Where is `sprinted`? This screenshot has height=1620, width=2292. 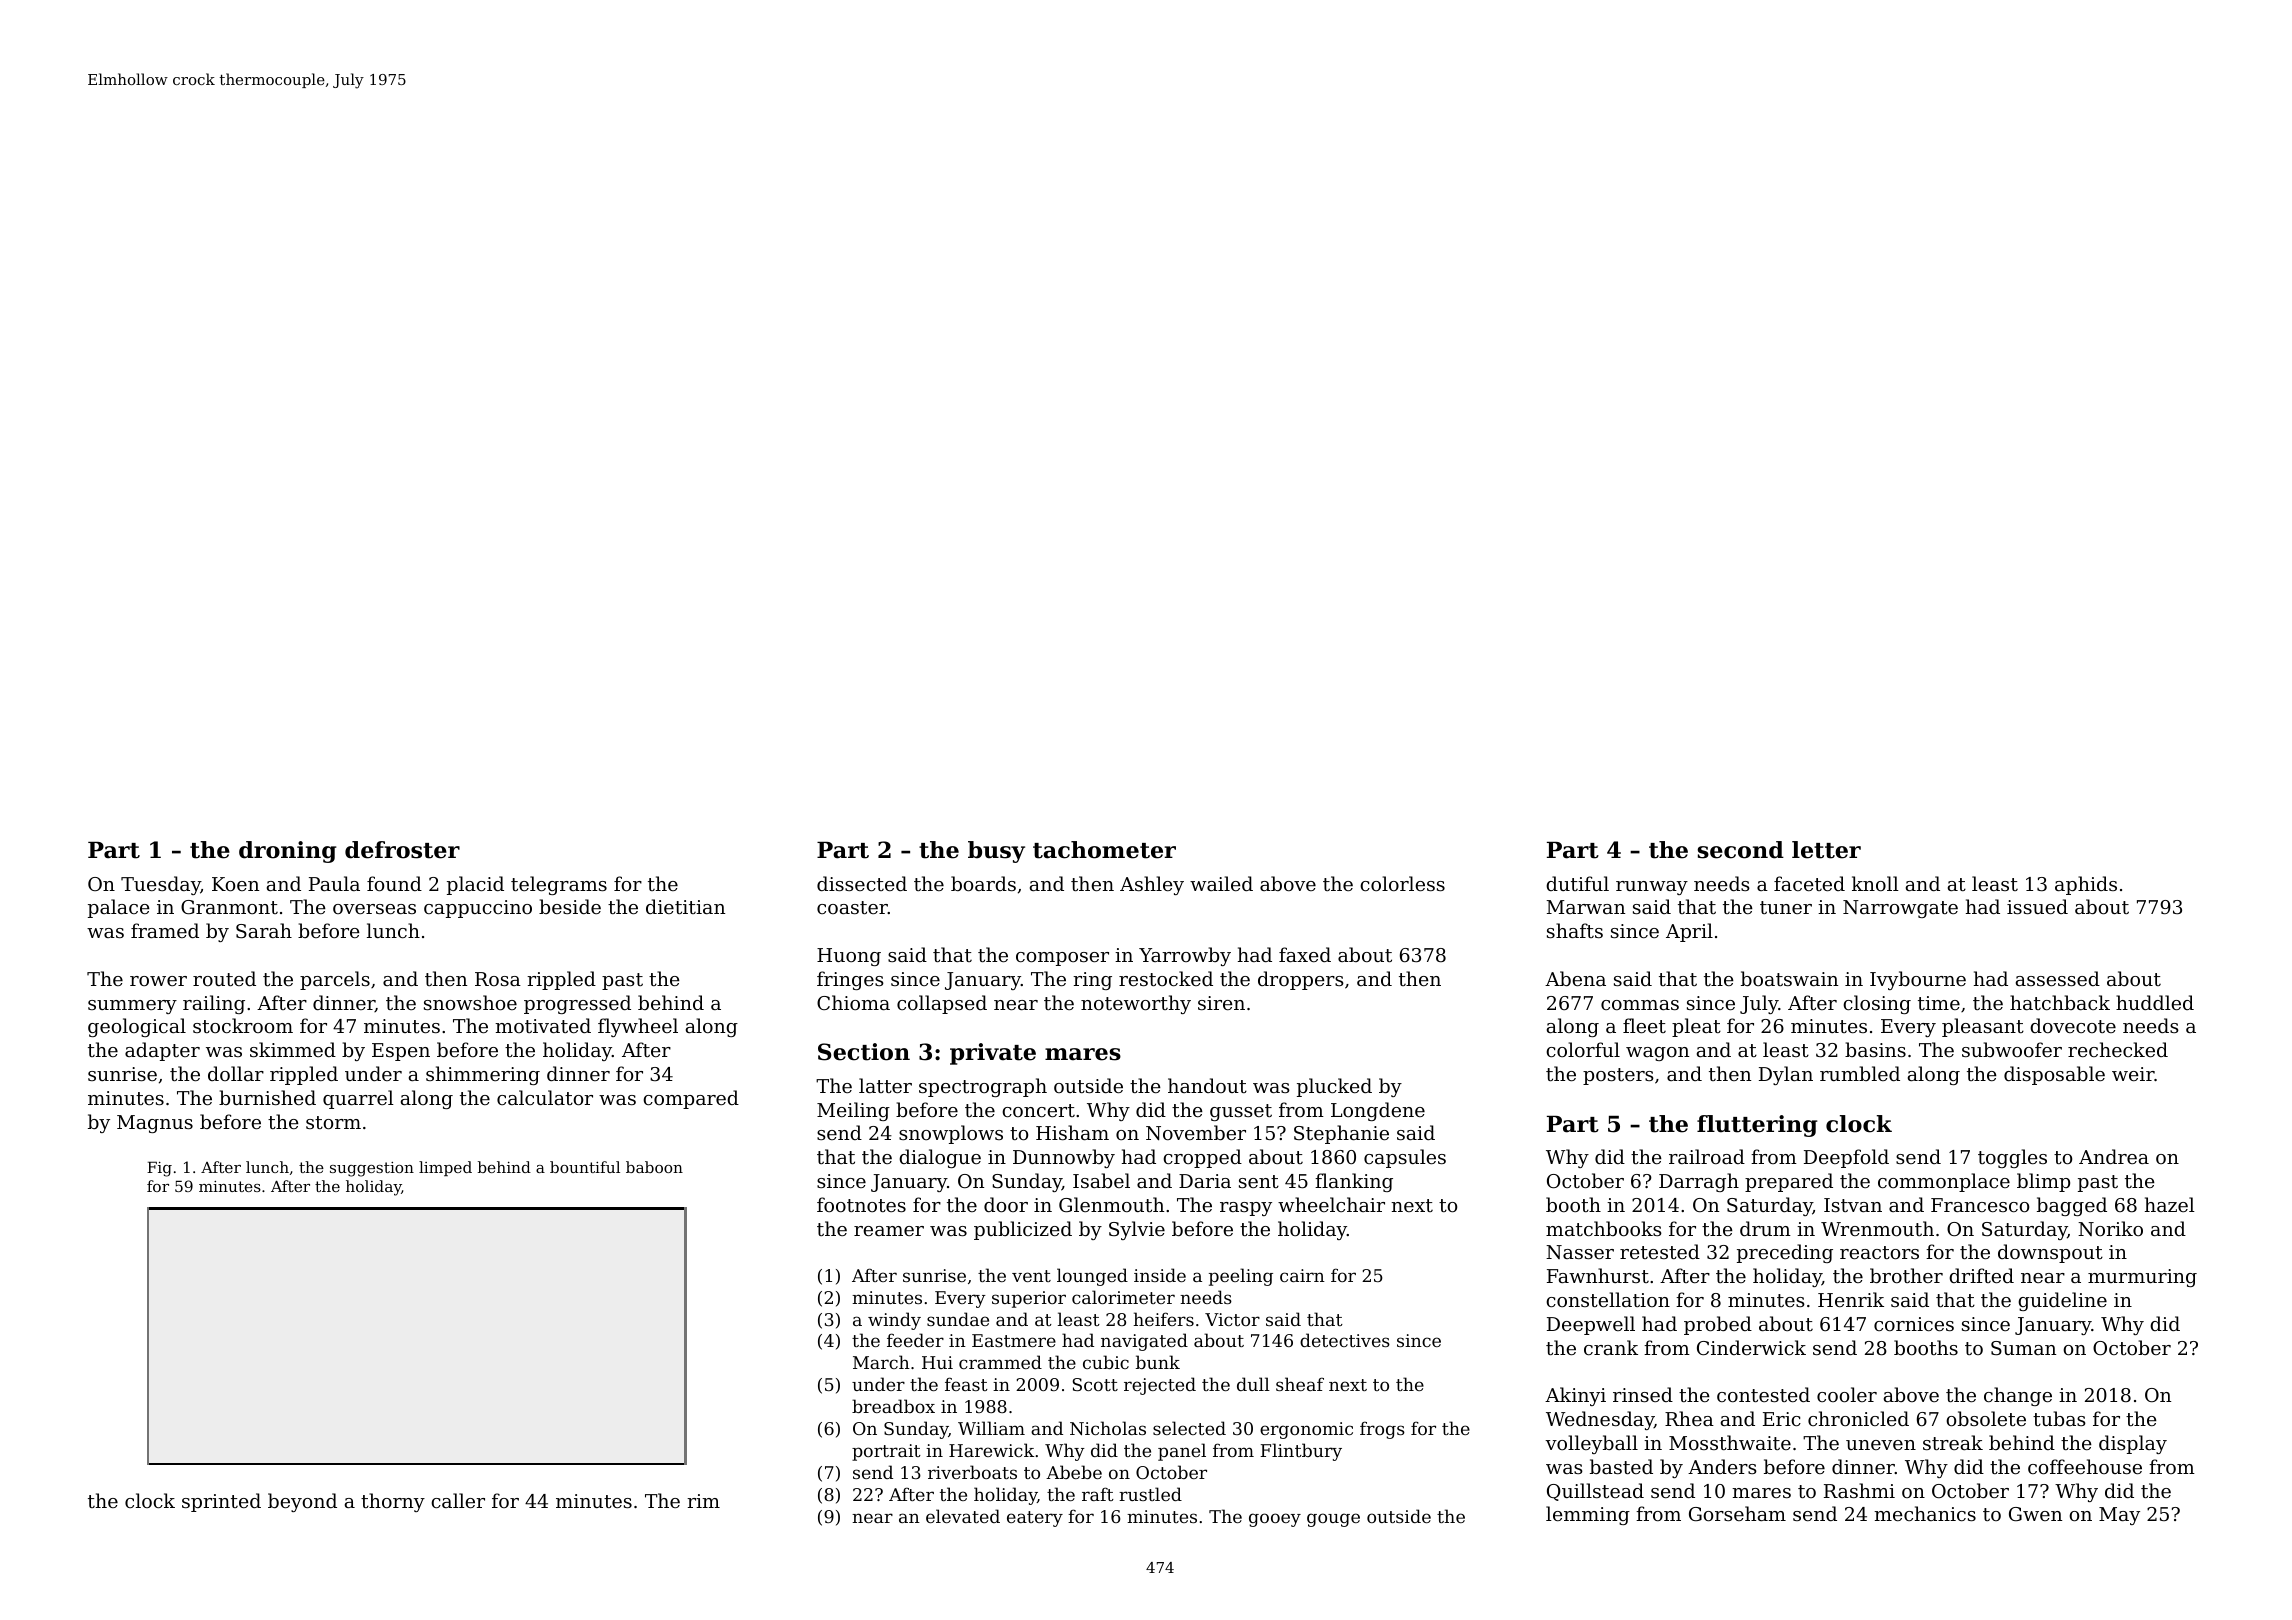
sprinted is located at coordinates (221, 1502).
